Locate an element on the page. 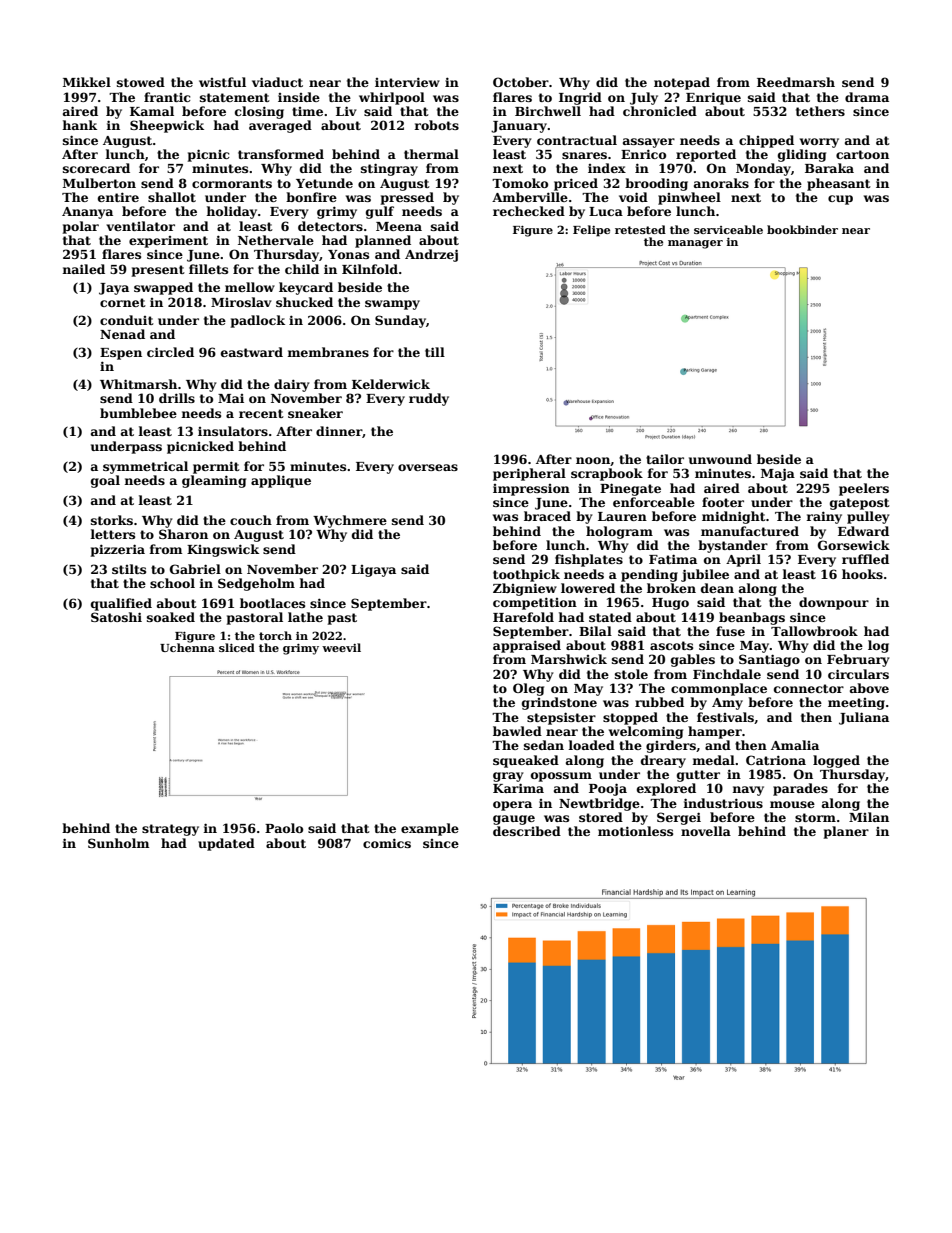  bumblebee is located at coordinates (138, 413).
